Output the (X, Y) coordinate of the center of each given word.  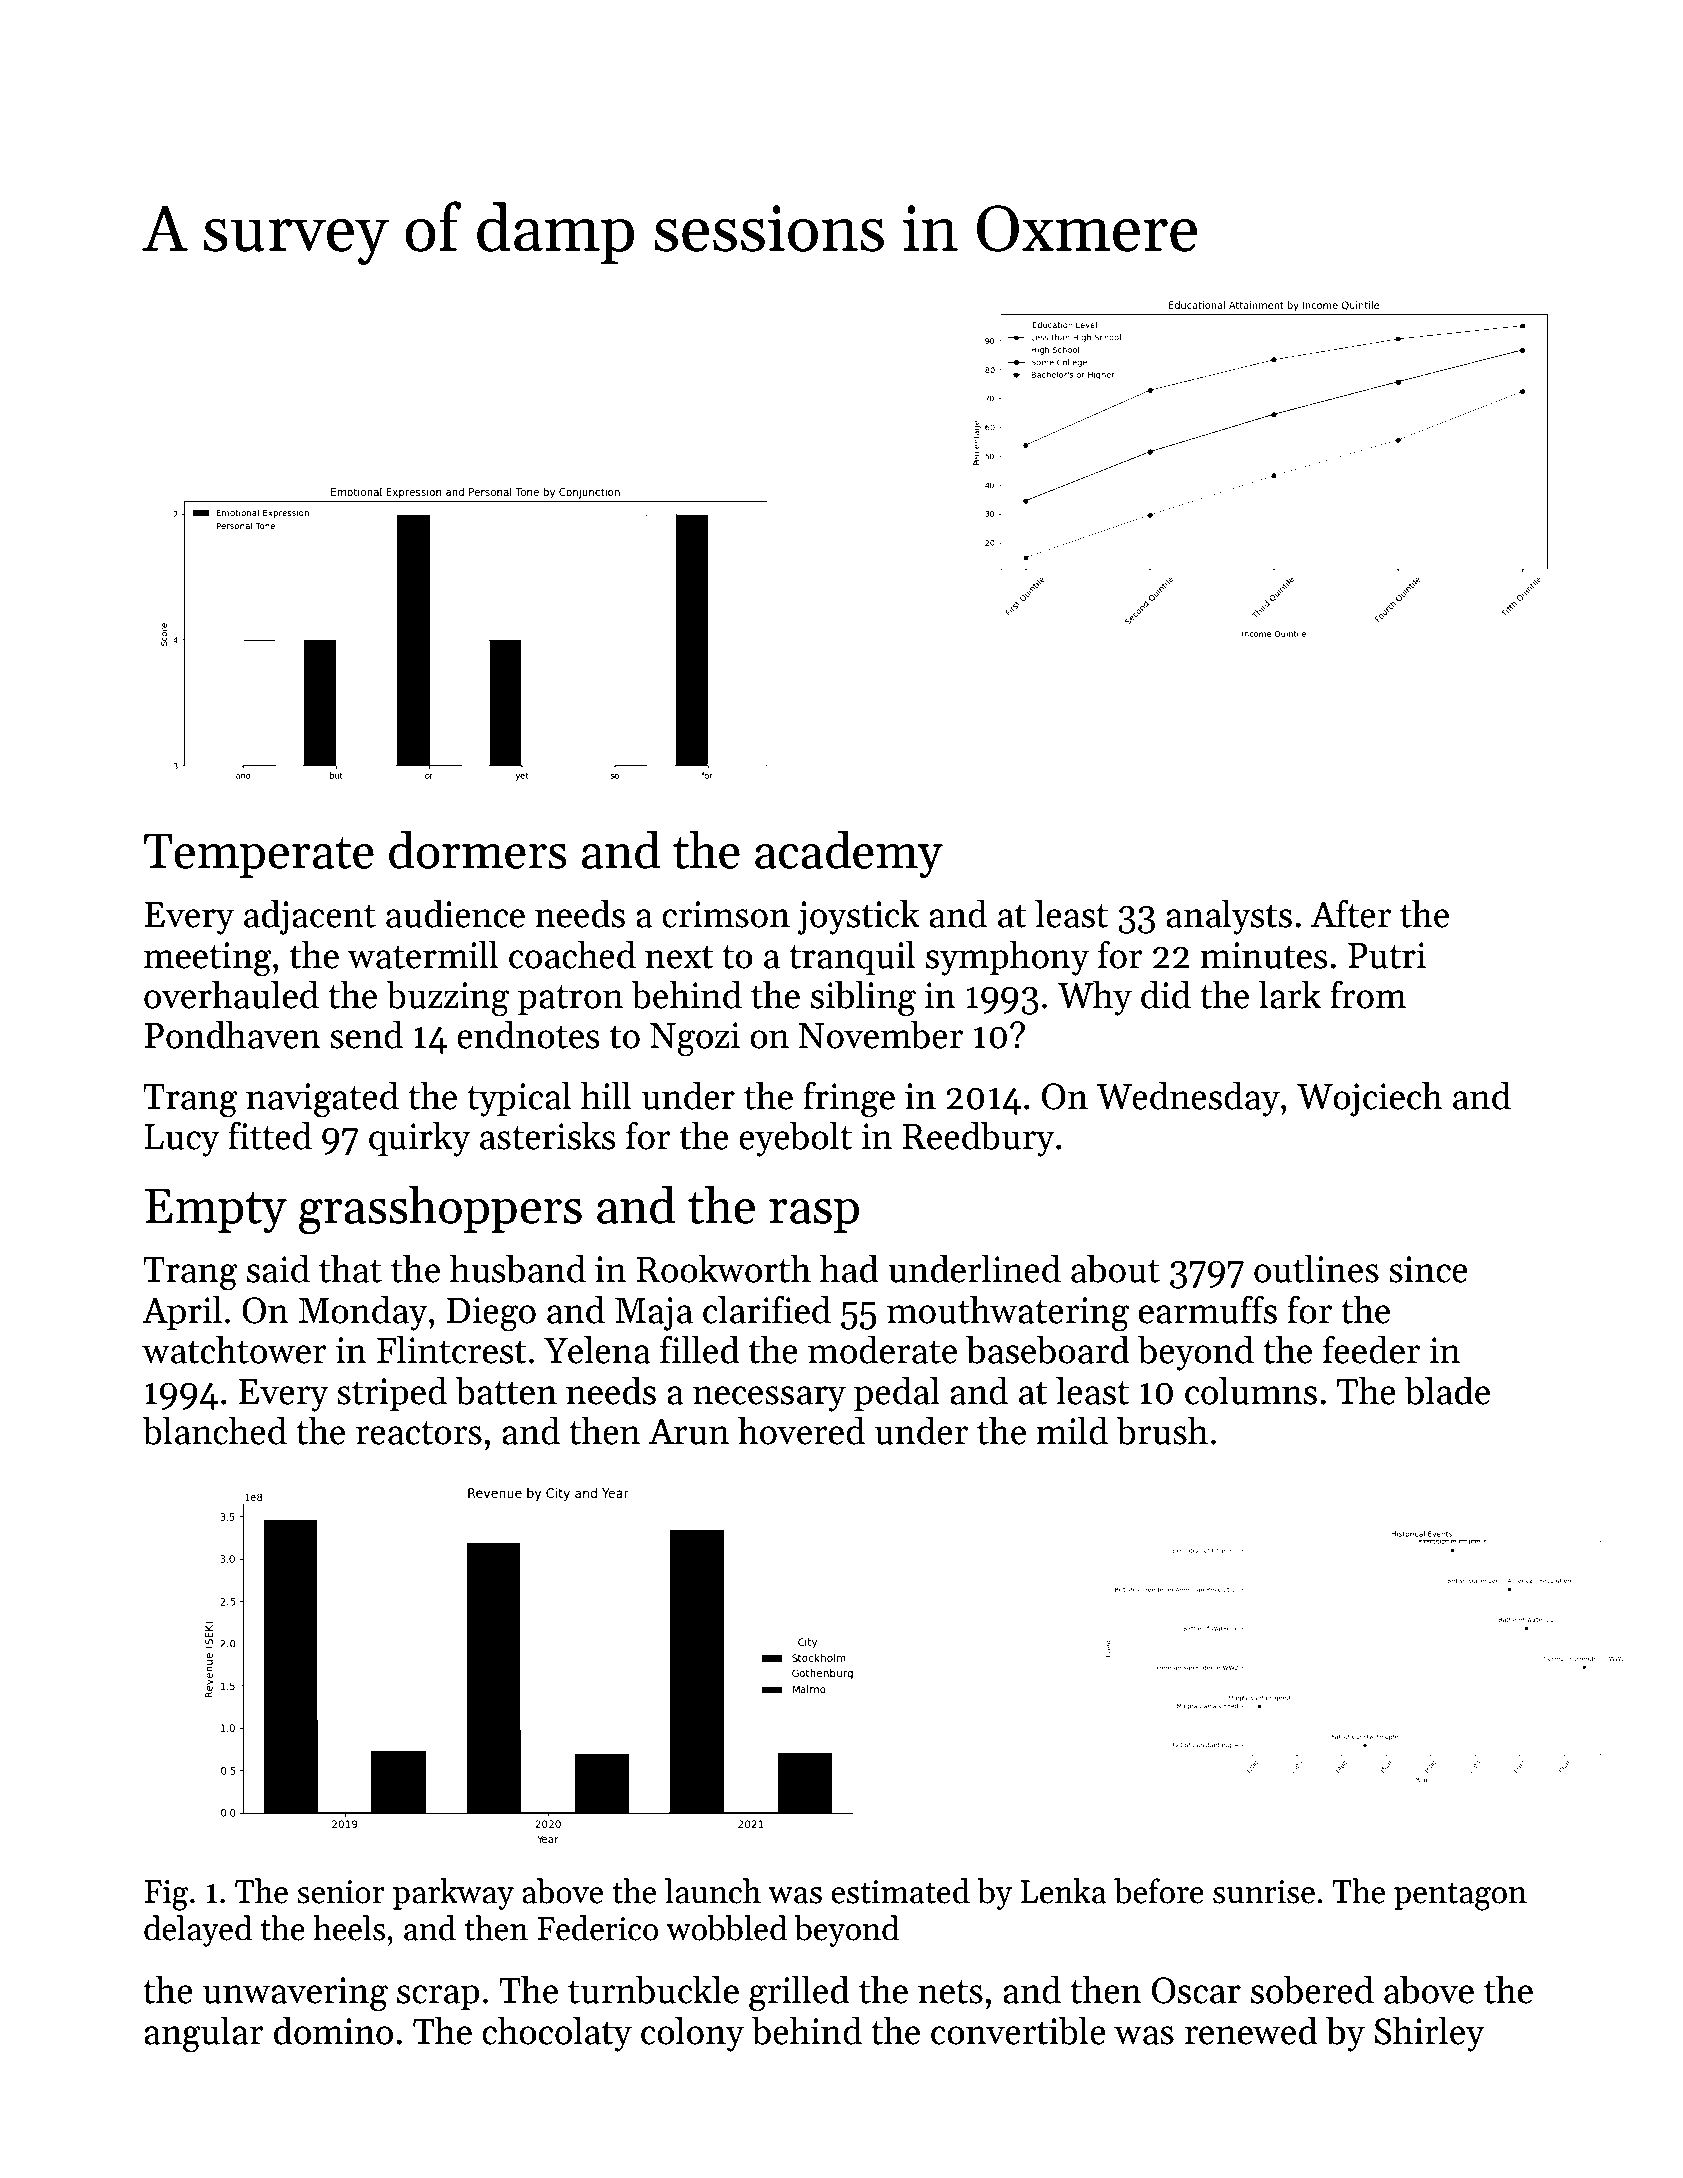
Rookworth (723, 1268)
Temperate (259, 856)
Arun (689, 1431)
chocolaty (557, 2034)
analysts (1229, 917)
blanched (214, 1430)
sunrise (1264, 1892)
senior (341, 1892)
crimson (726, 914)
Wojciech (1369, 1099)
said (278, 1268)
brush (1162, 1430)
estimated (900, 1891)
